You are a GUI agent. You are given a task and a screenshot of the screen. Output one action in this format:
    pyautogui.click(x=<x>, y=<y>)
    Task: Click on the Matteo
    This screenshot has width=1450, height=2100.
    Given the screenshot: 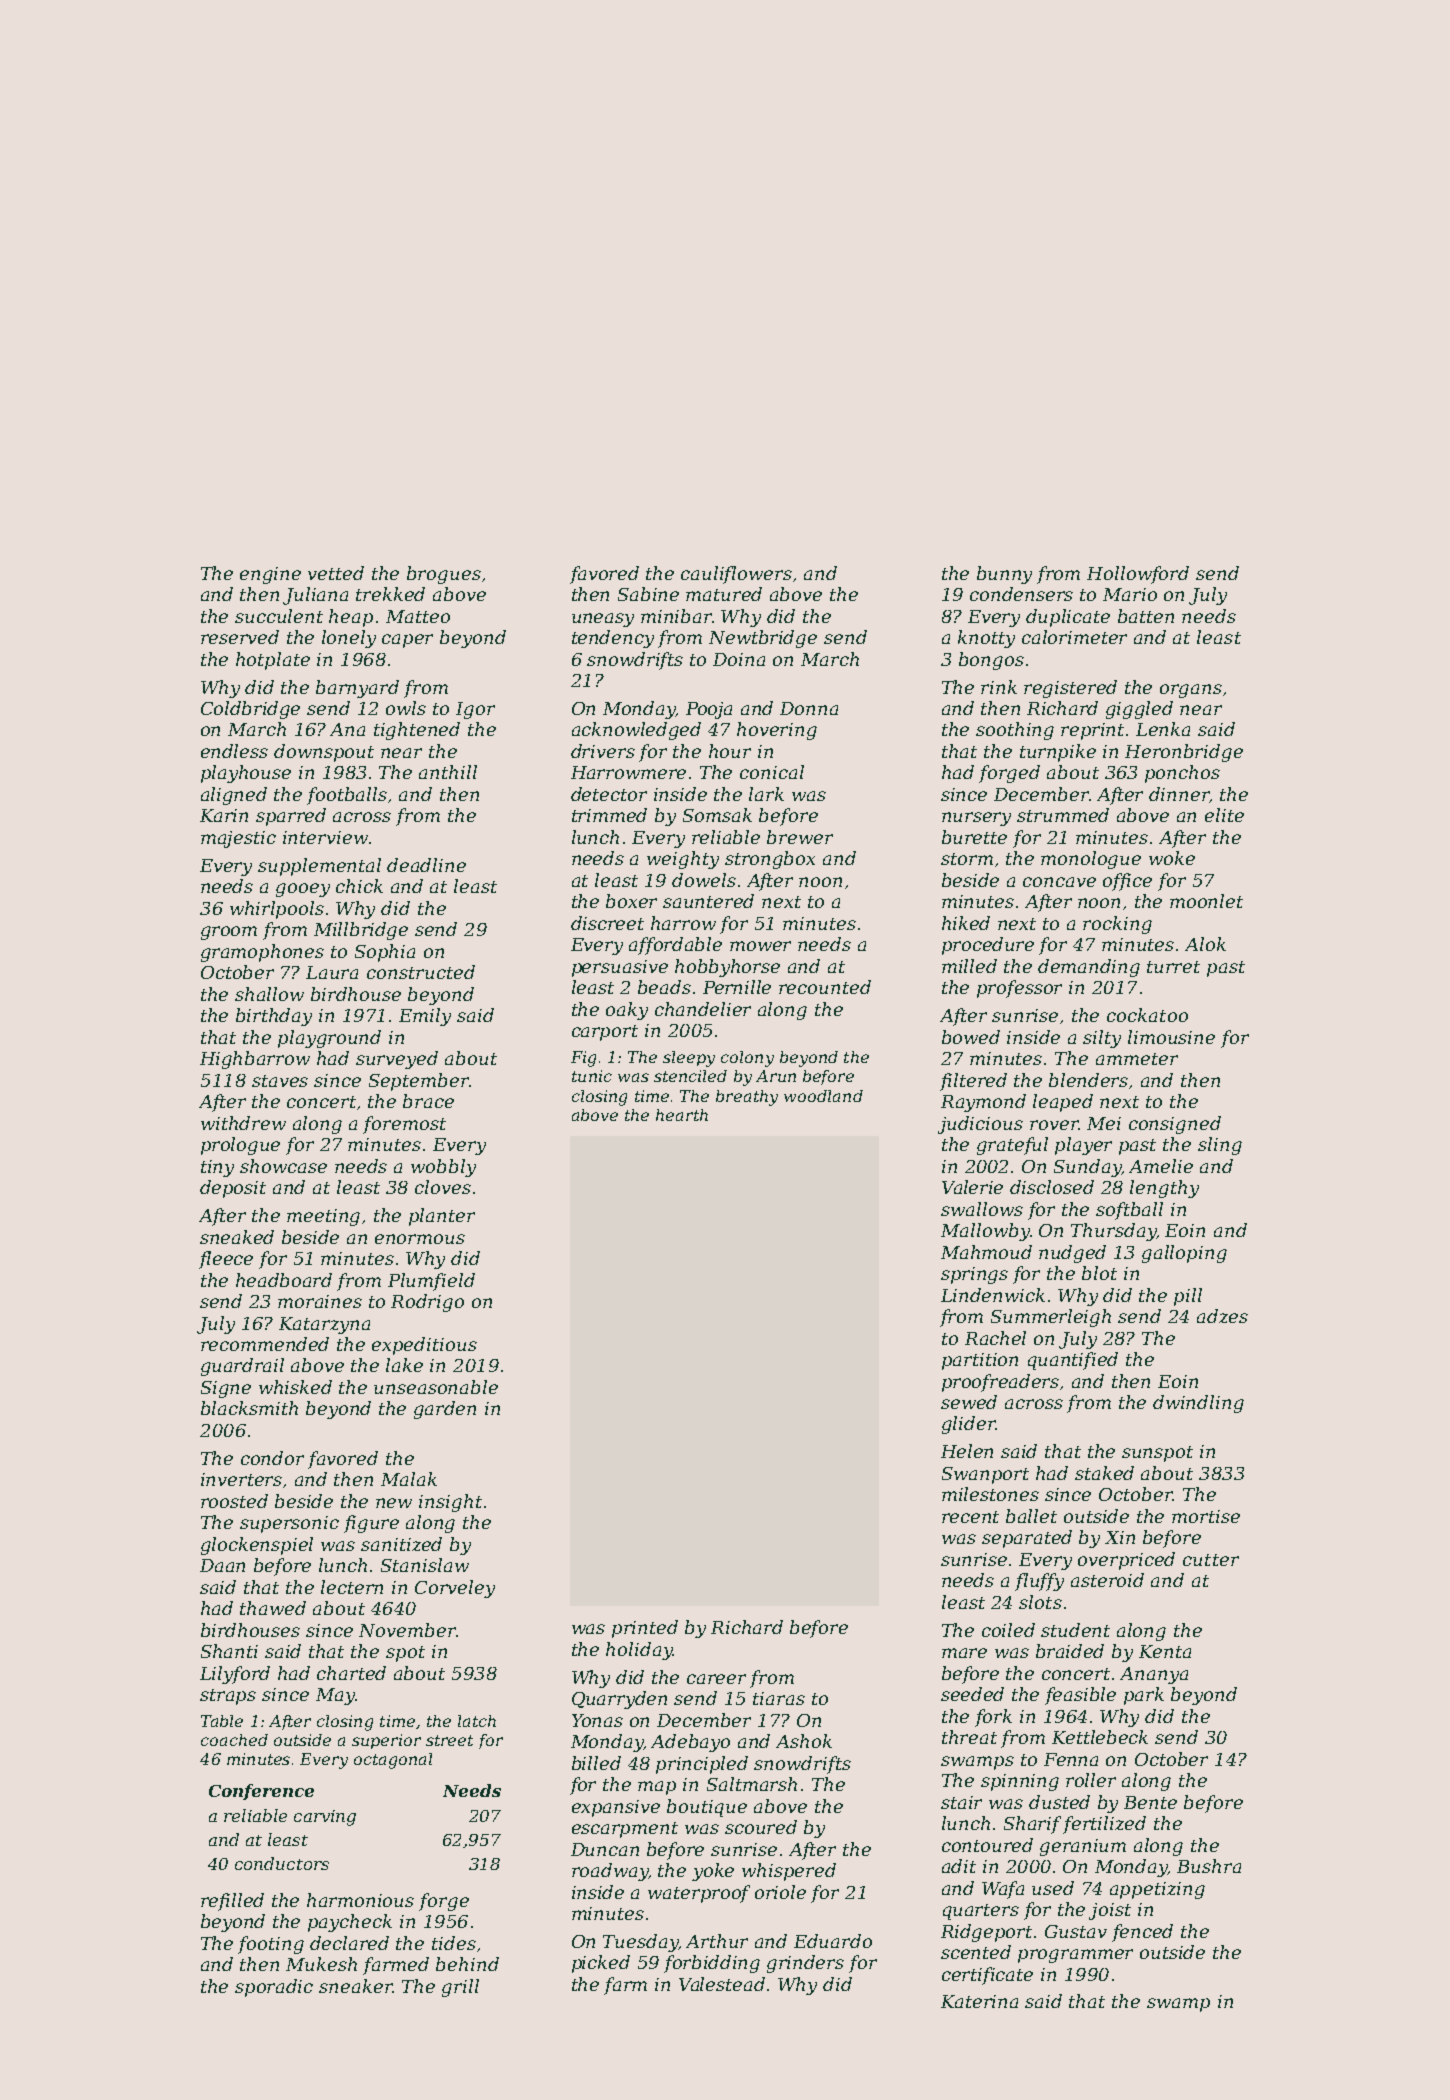 What is the action you would take?
    pyautogui.click(x=418, y=616)
